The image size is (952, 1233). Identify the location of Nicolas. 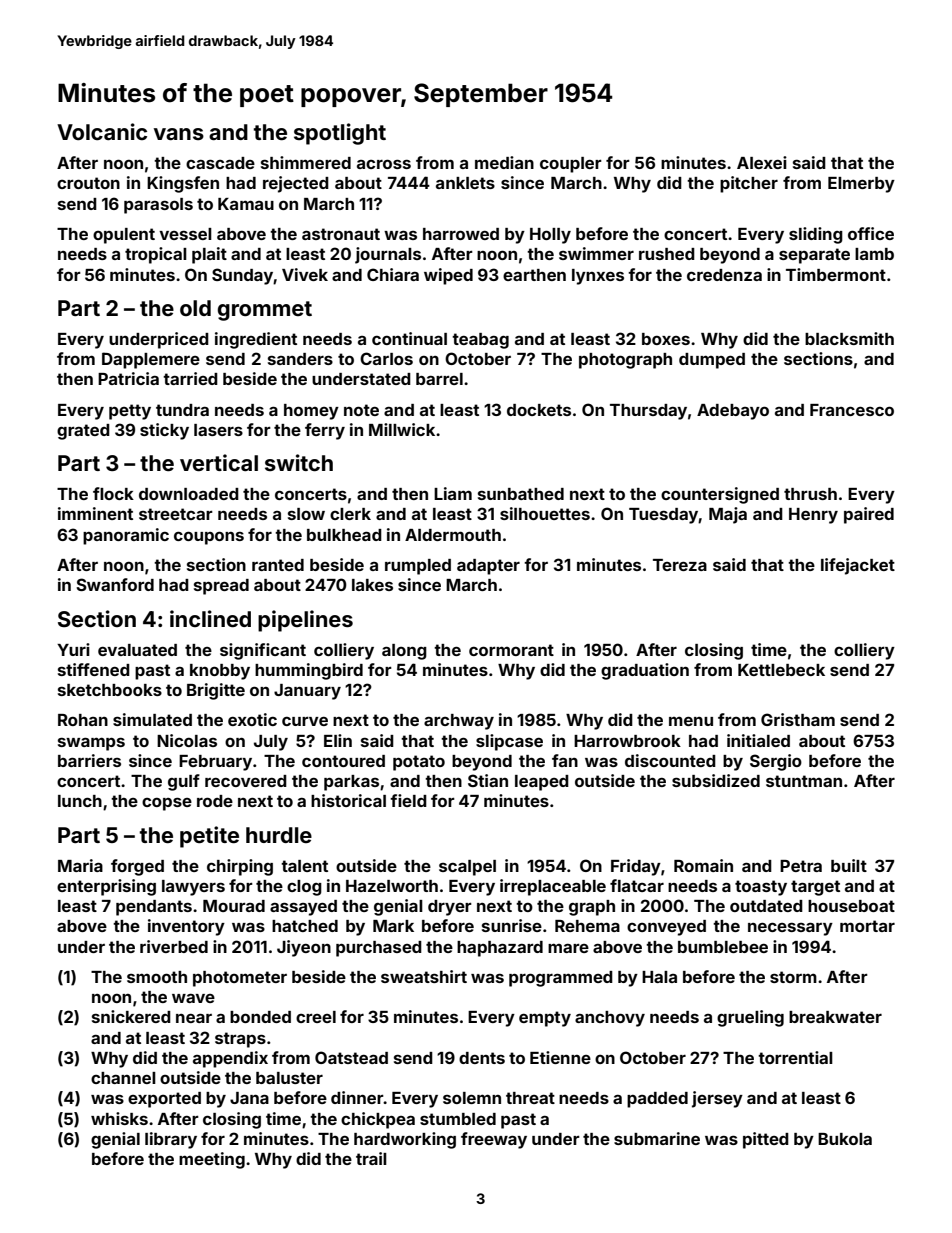
(187, 740).
